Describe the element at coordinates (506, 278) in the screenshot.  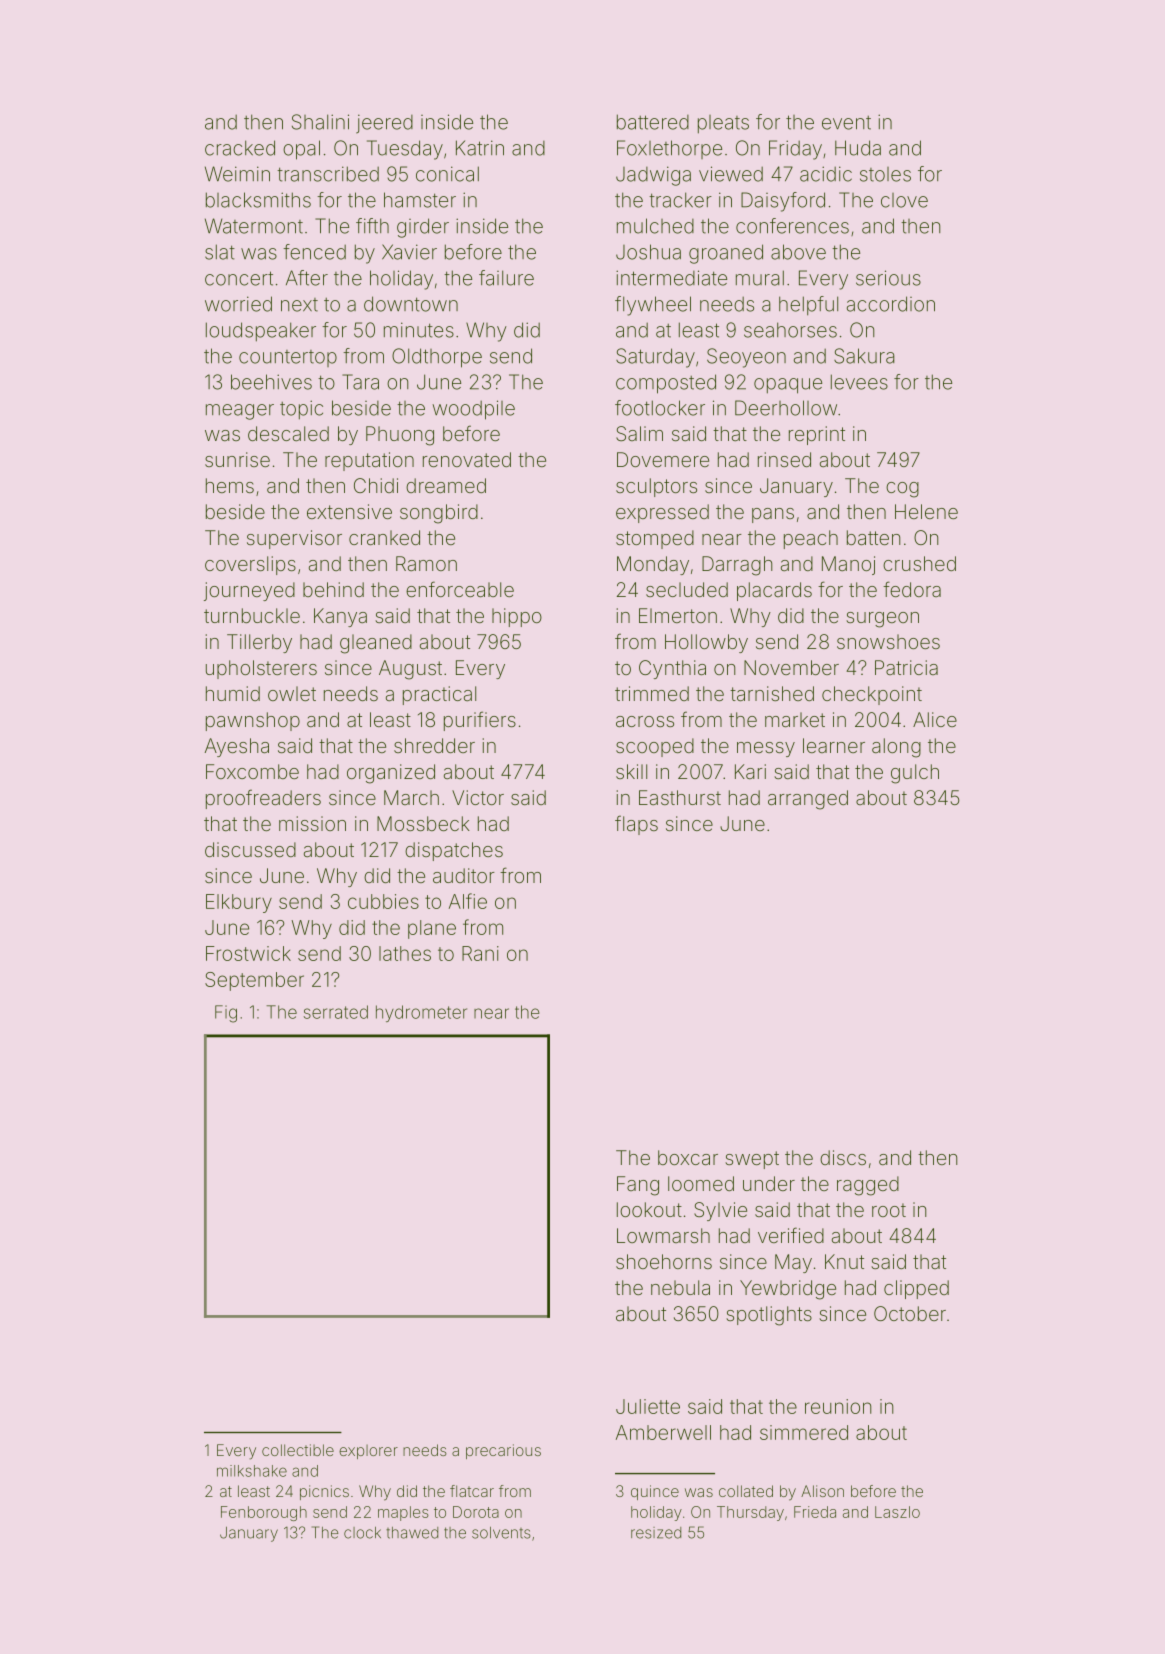
I see `failure` at that location.
